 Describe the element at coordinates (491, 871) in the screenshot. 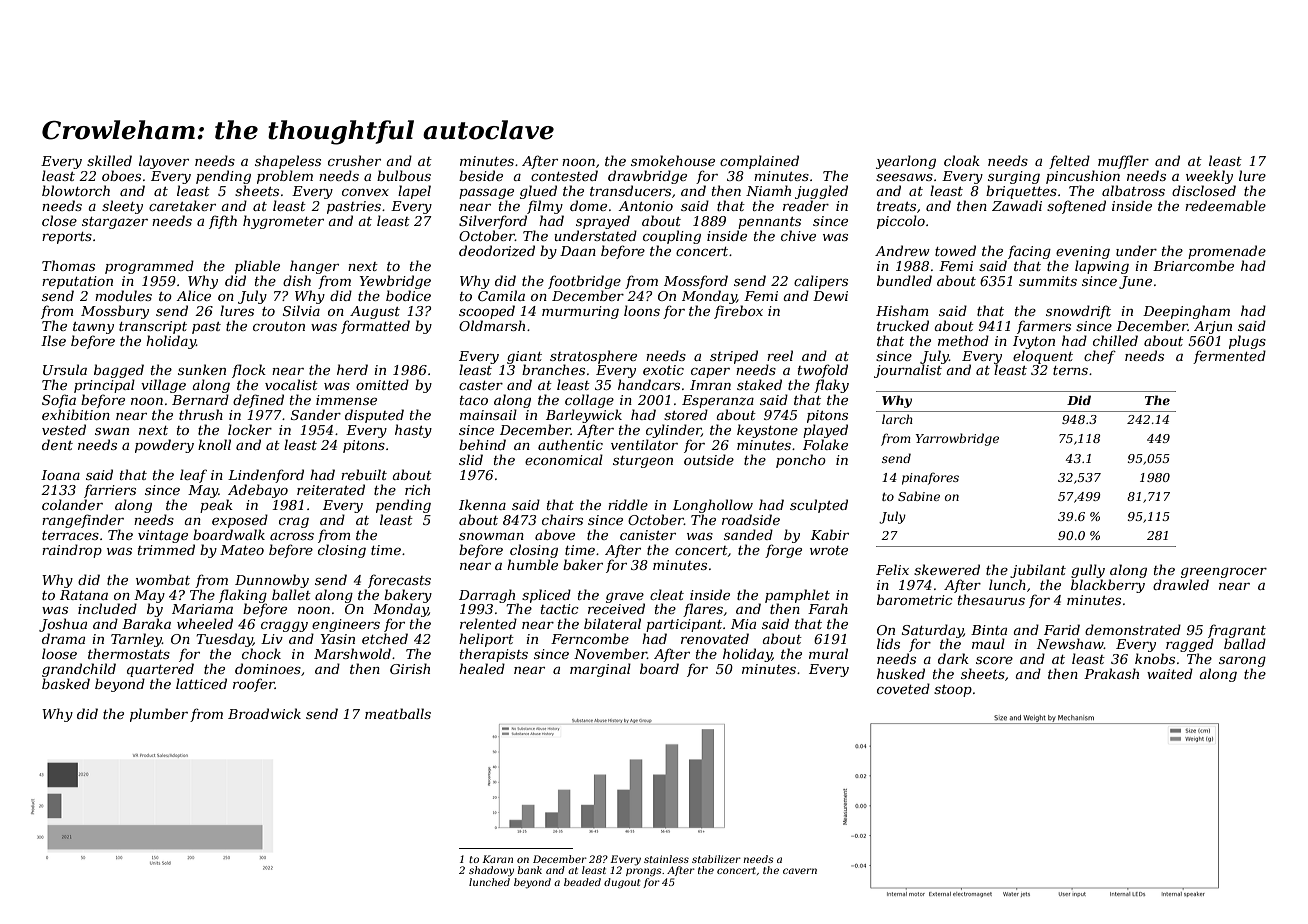

I see `shadowy` at that location.
